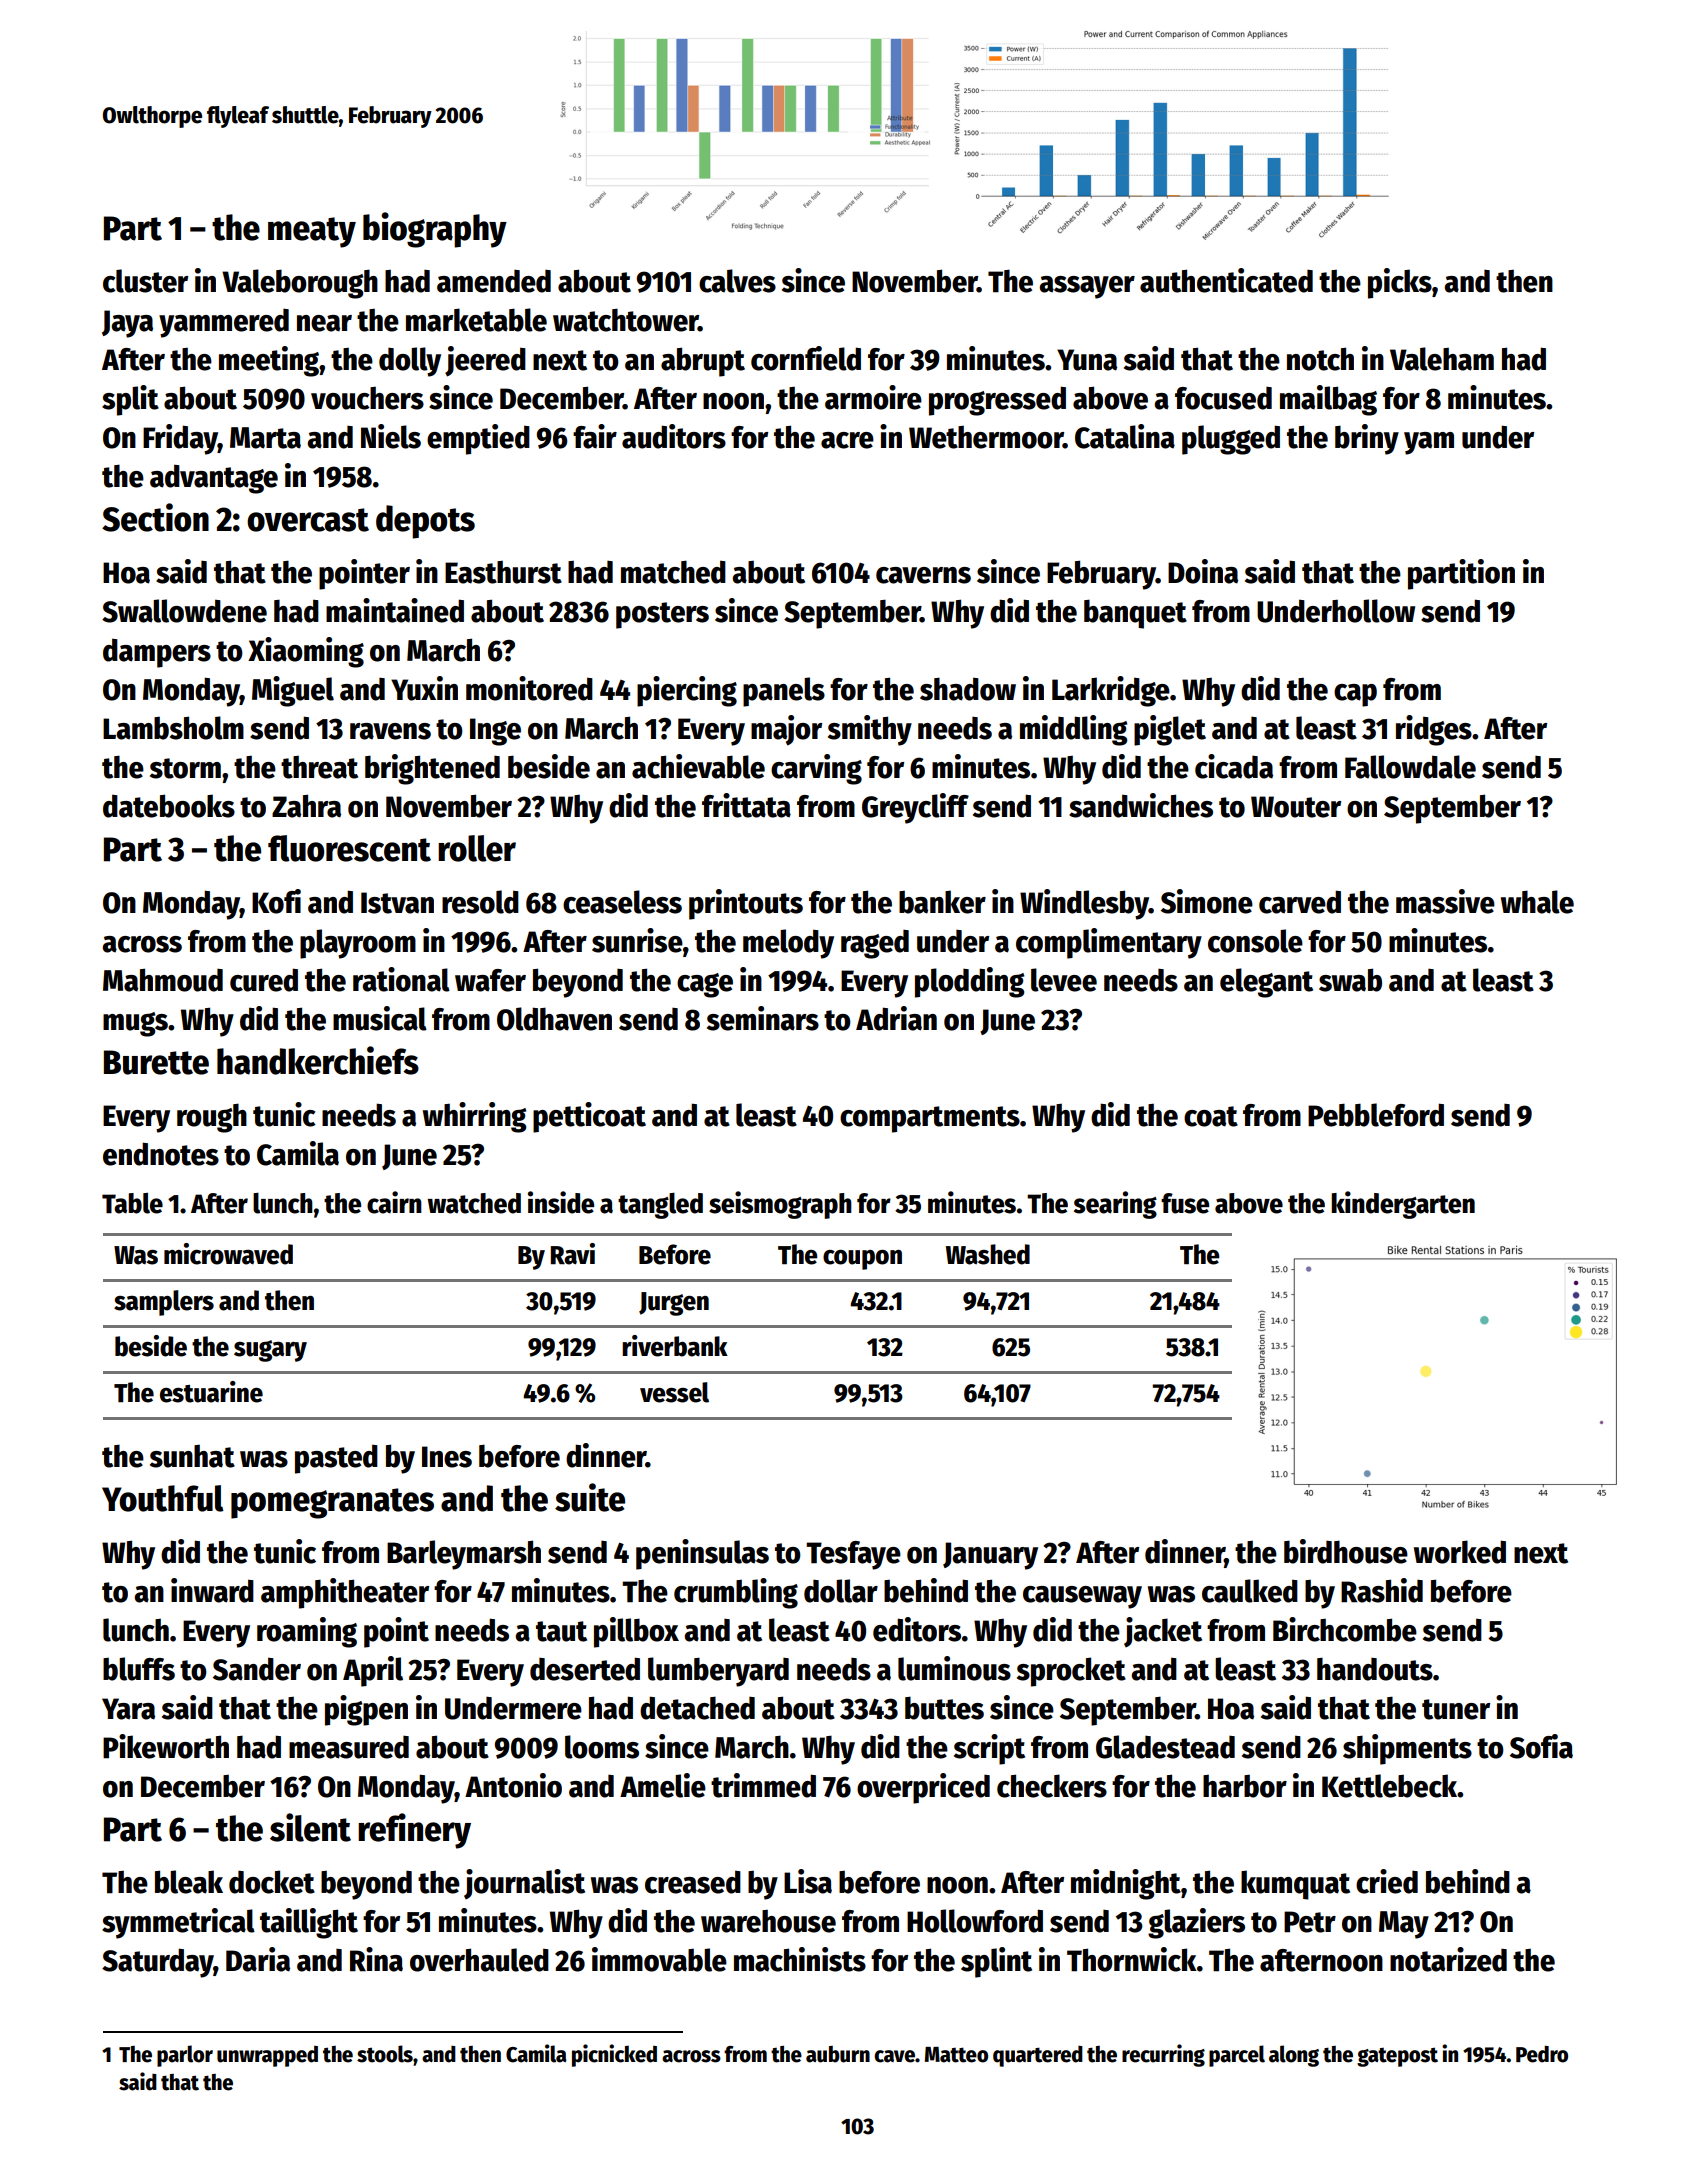  What do you see at coordinates (435, 230) in the screenshot?
I see `biography` at bounding box center [435, 230].
